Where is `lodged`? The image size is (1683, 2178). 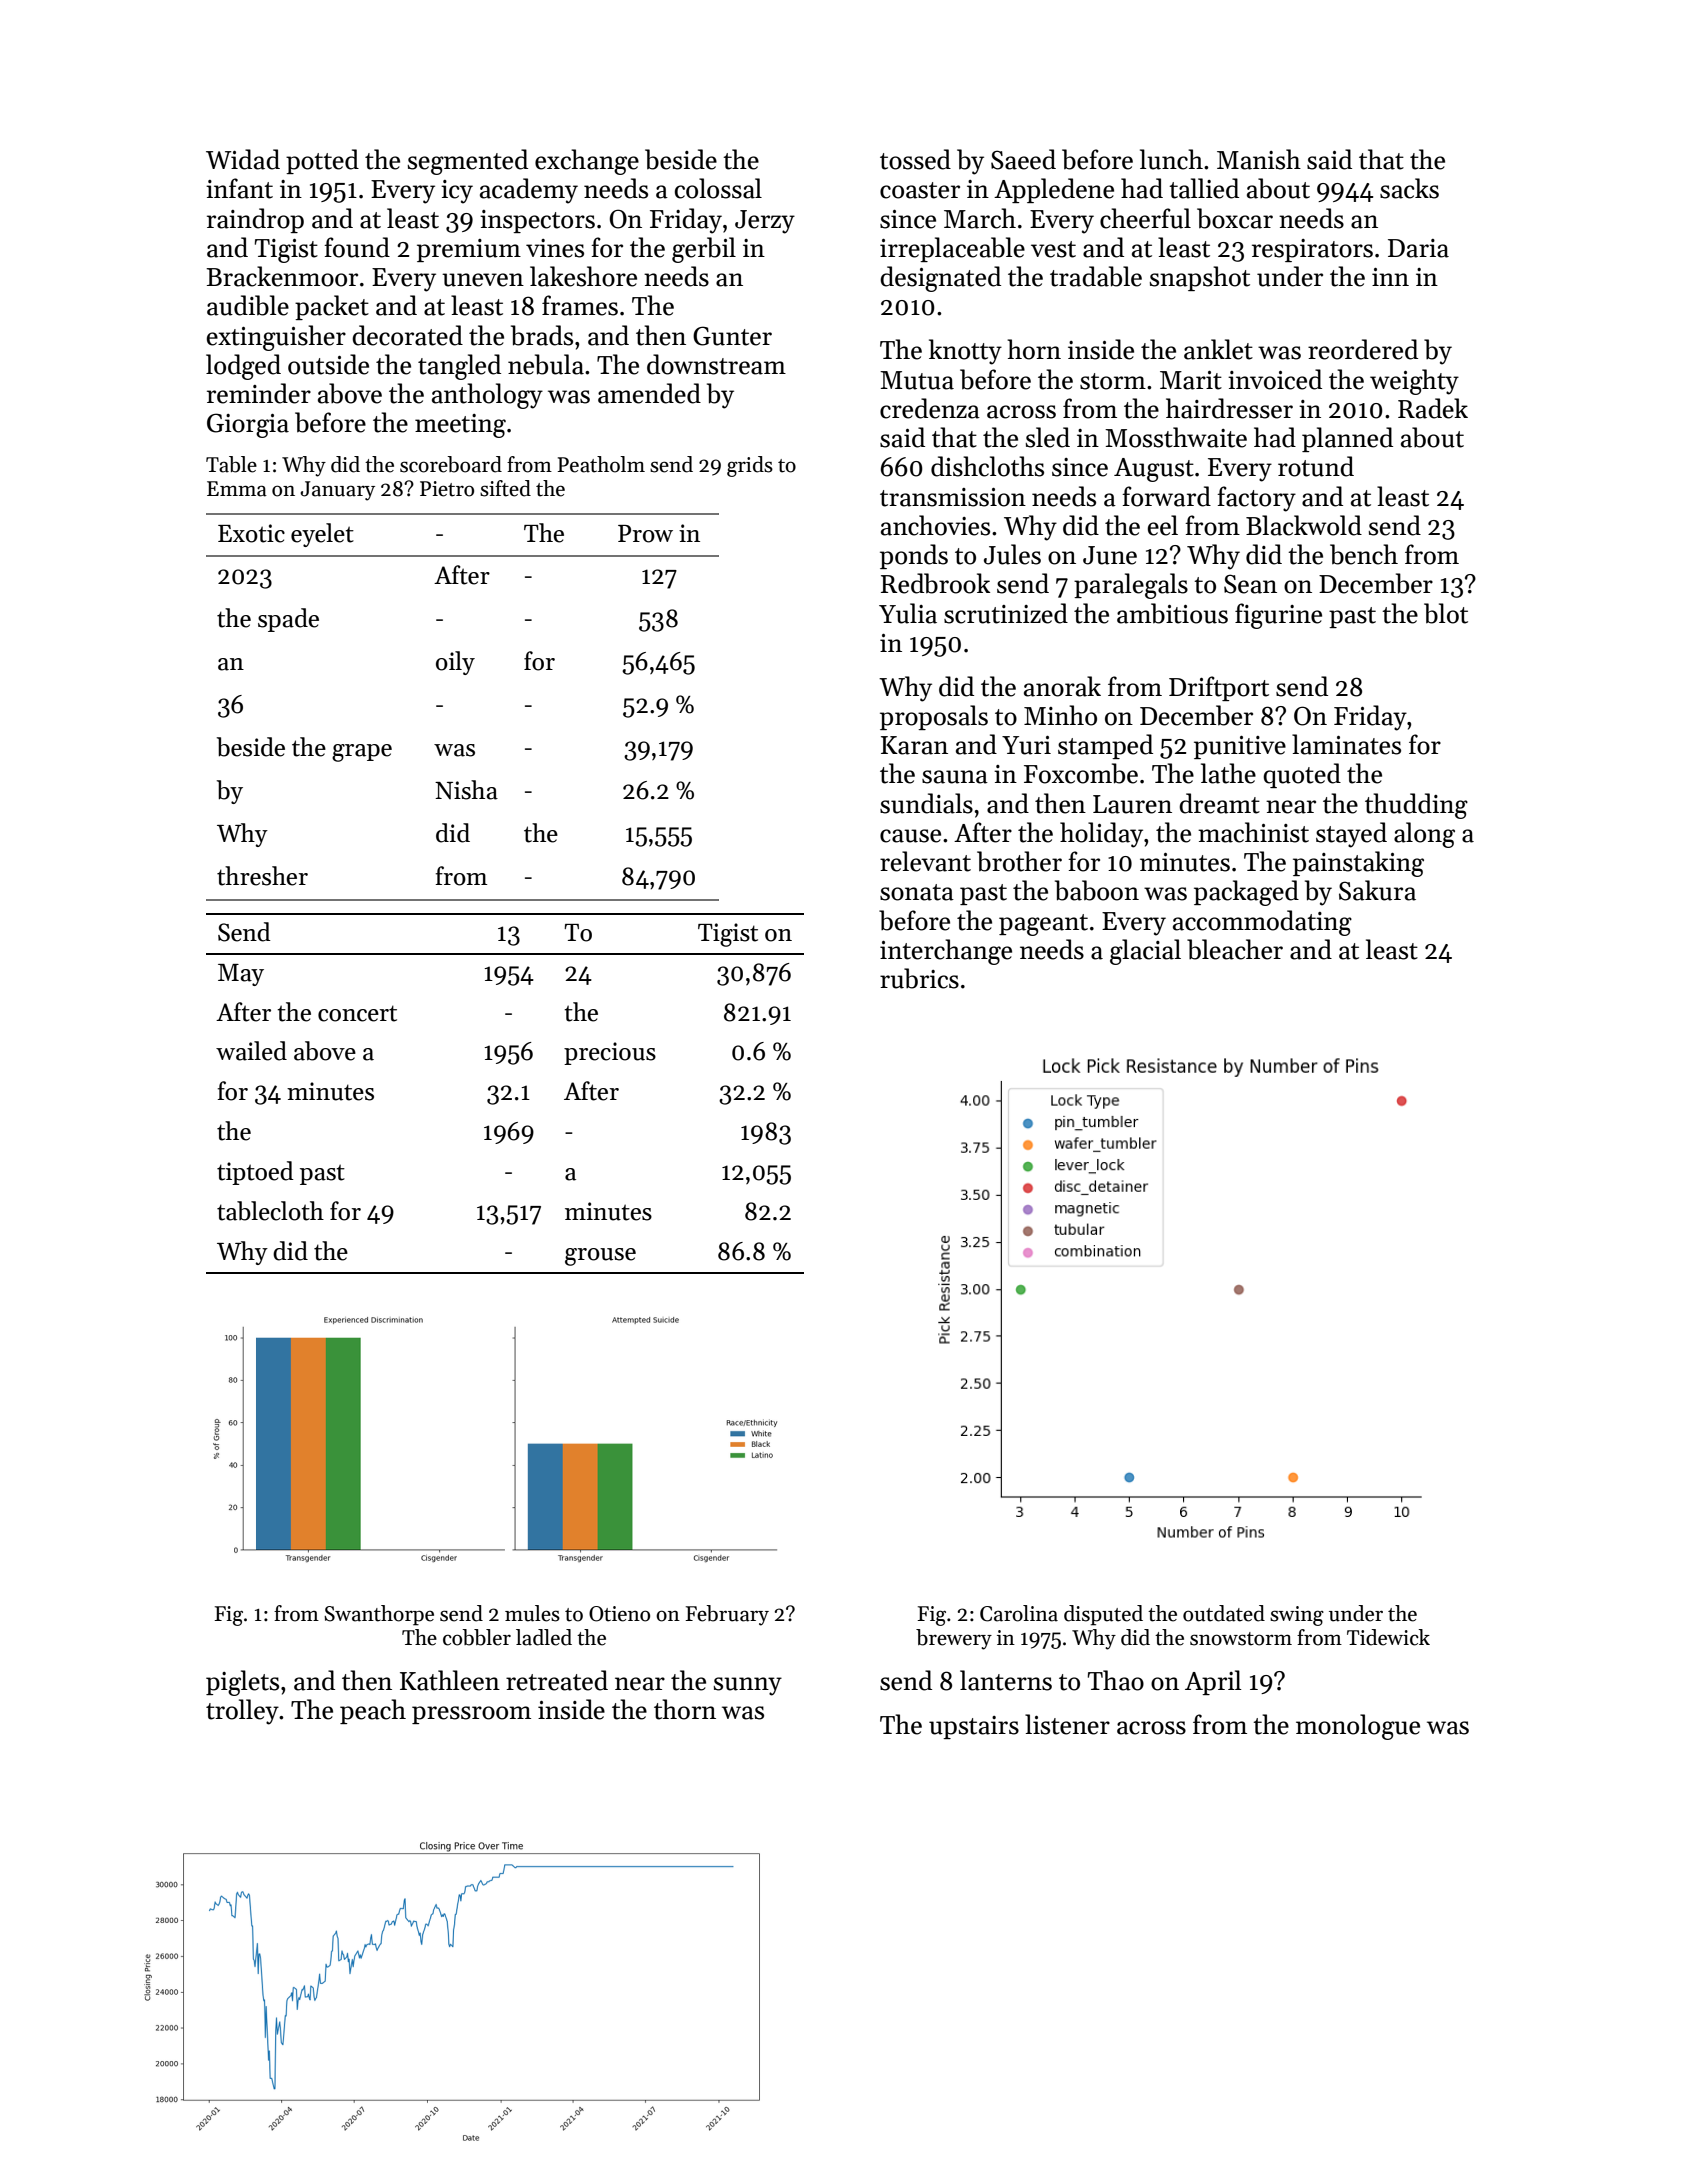 lodged is located at coordinates (243, 367).
